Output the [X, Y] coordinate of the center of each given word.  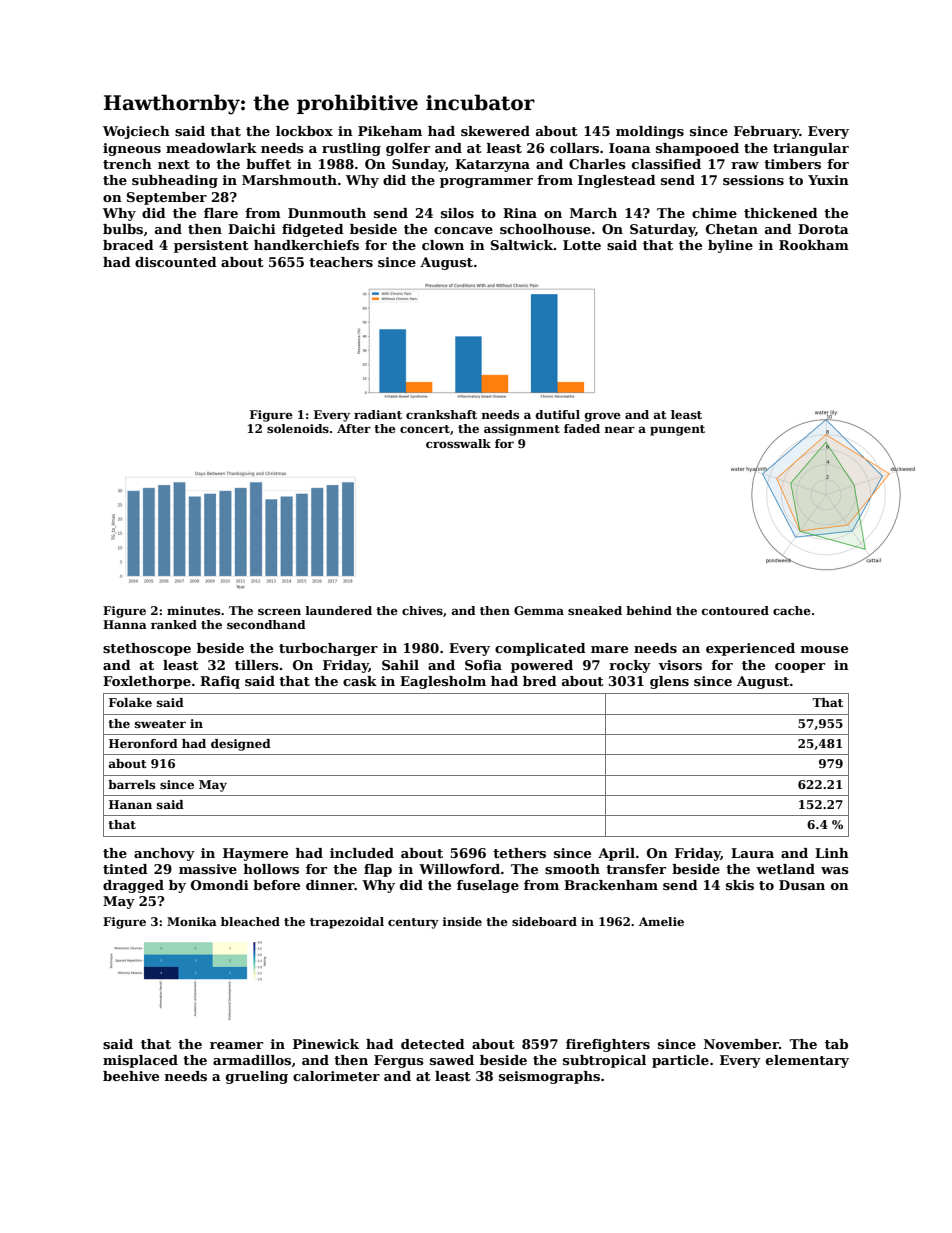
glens [669, 682]
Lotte [582, 245]
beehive [131, 1076]
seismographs [549, 1077]
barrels [132, 784]
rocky [630, 666]
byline [730, 246]
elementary [807, 1061]
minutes [193, 610]
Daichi [252, 229]
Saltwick [522, 245]
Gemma [539, 610]
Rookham [814, 245]
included [362, 853]
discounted [176, 262]
